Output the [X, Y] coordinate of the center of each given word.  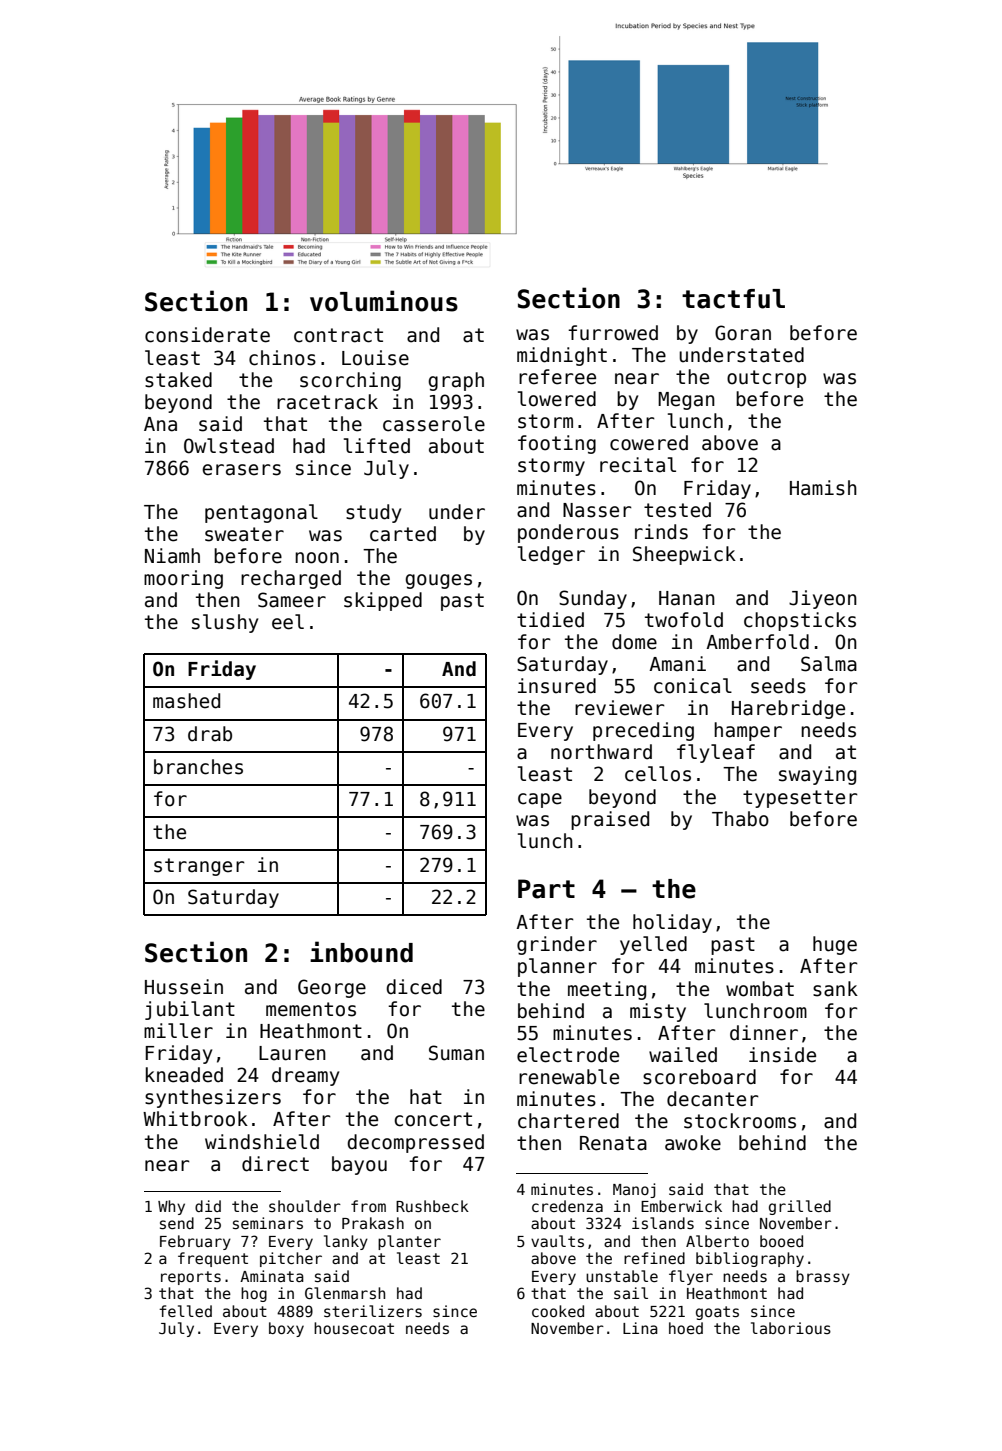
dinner [764, 1033]
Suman [456, 1053]
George [332, 988]
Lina [640, 1328]
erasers [241, 470]
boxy [286, 1329]
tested [677, 510]
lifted [377, 446]
